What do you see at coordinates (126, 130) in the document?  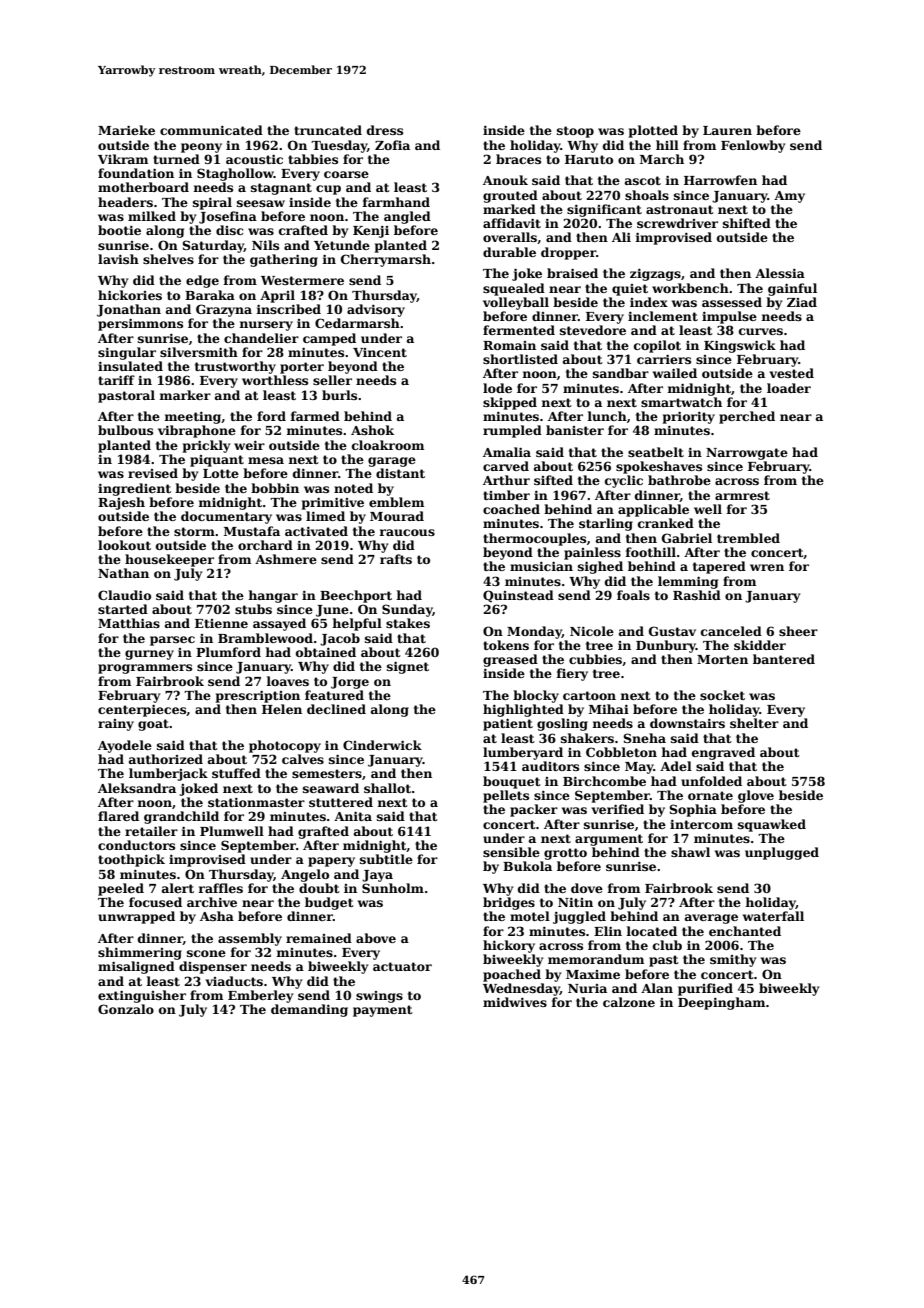 I see `Marieke` at bounding box center [126, 130].
